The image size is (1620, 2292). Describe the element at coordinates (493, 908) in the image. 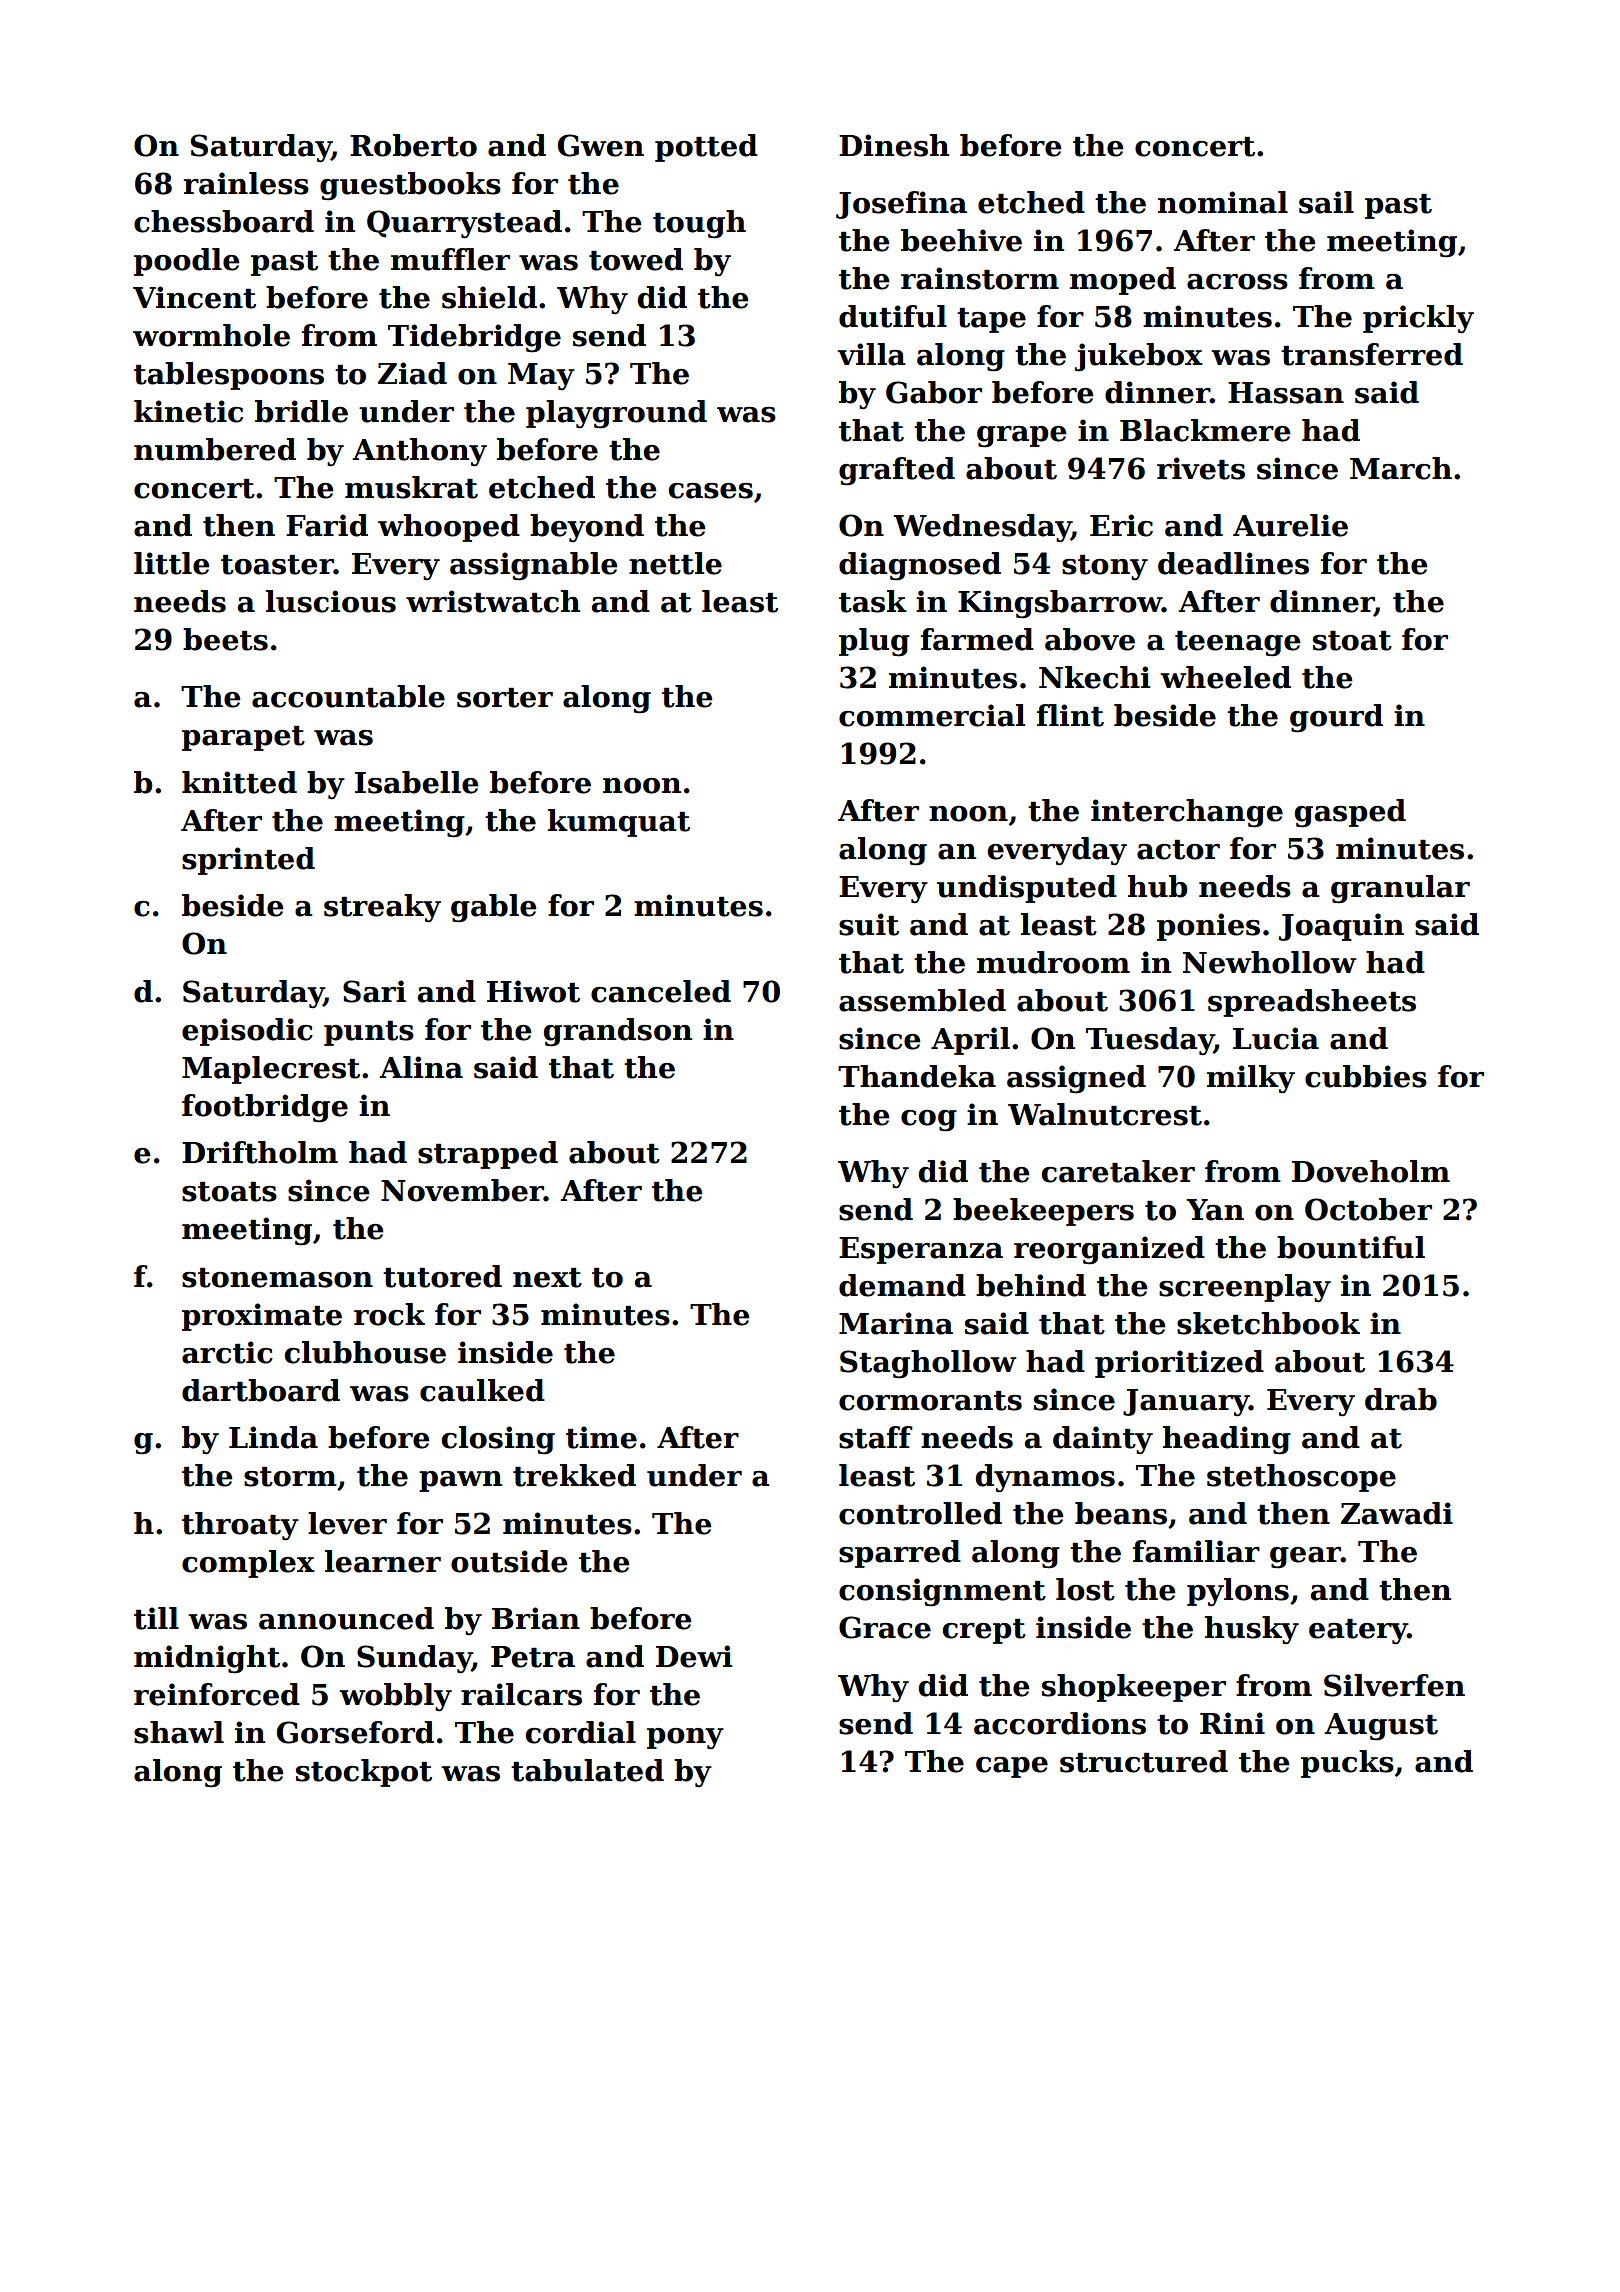

I see `gable` at that location.
